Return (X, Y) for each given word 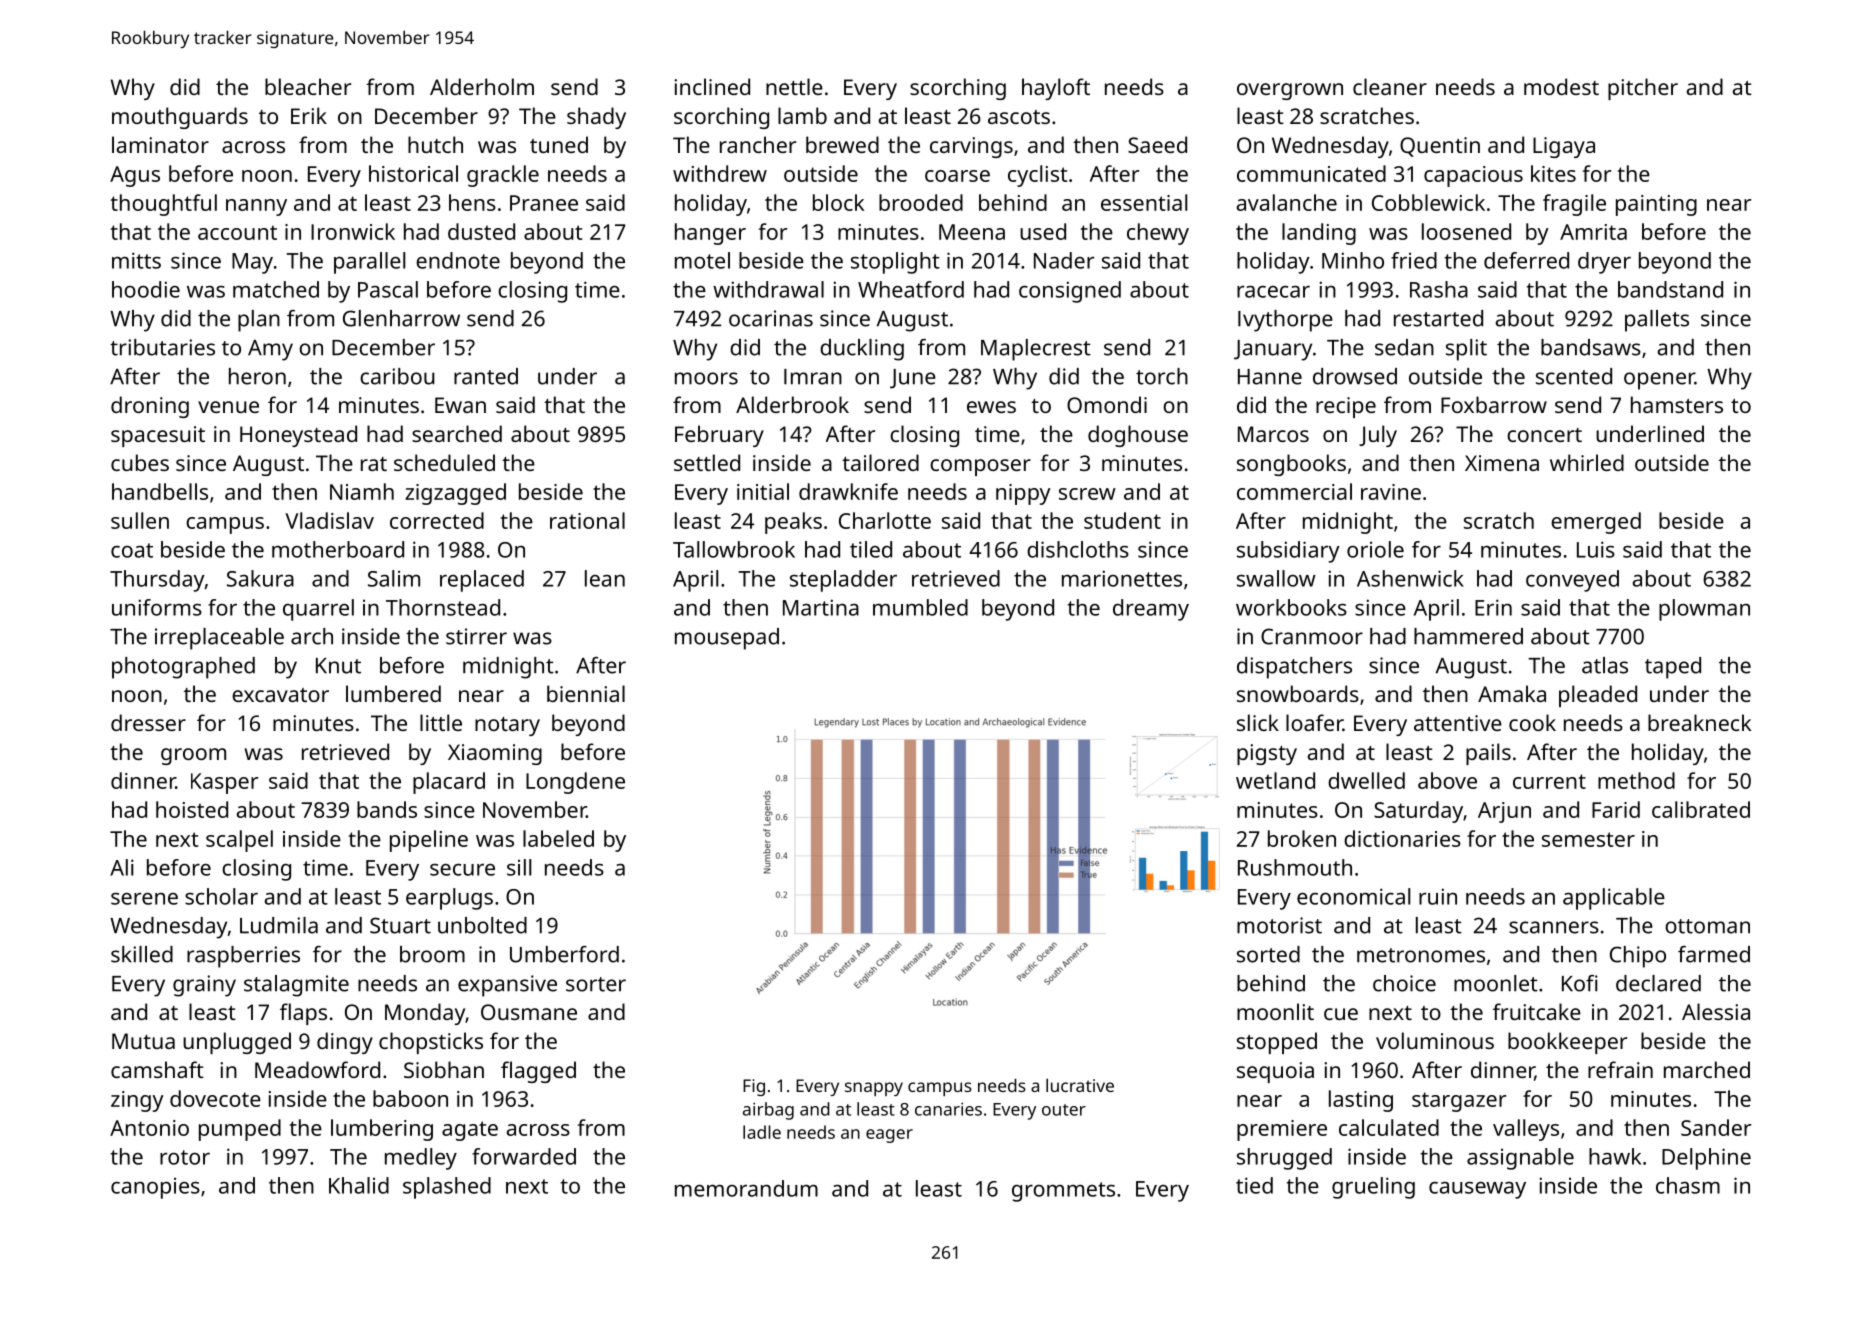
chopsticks (431, 1043)
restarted (1438, 318)
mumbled (920, 607)
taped (1673, 668)
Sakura (260, 578)
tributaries (162, 347)
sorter (596, 984)
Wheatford (911, 289)
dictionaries (1402, 838)
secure (462, 869)
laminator (160, 144)
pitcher (1643, 89)
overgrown (1290, 91)
